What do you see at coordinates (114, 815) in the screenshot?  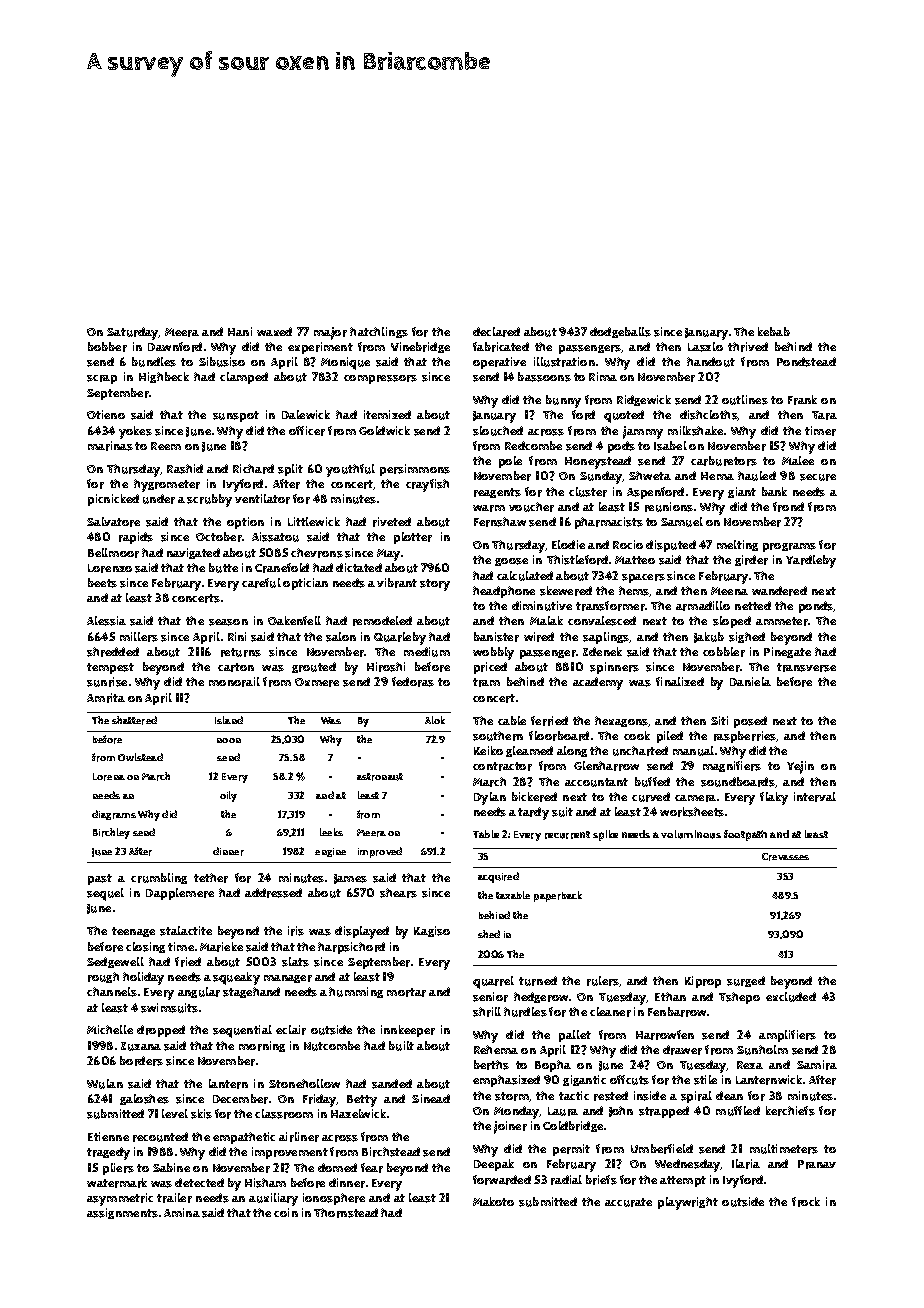 I see `diagrams` at bounding box center [114, 815].
